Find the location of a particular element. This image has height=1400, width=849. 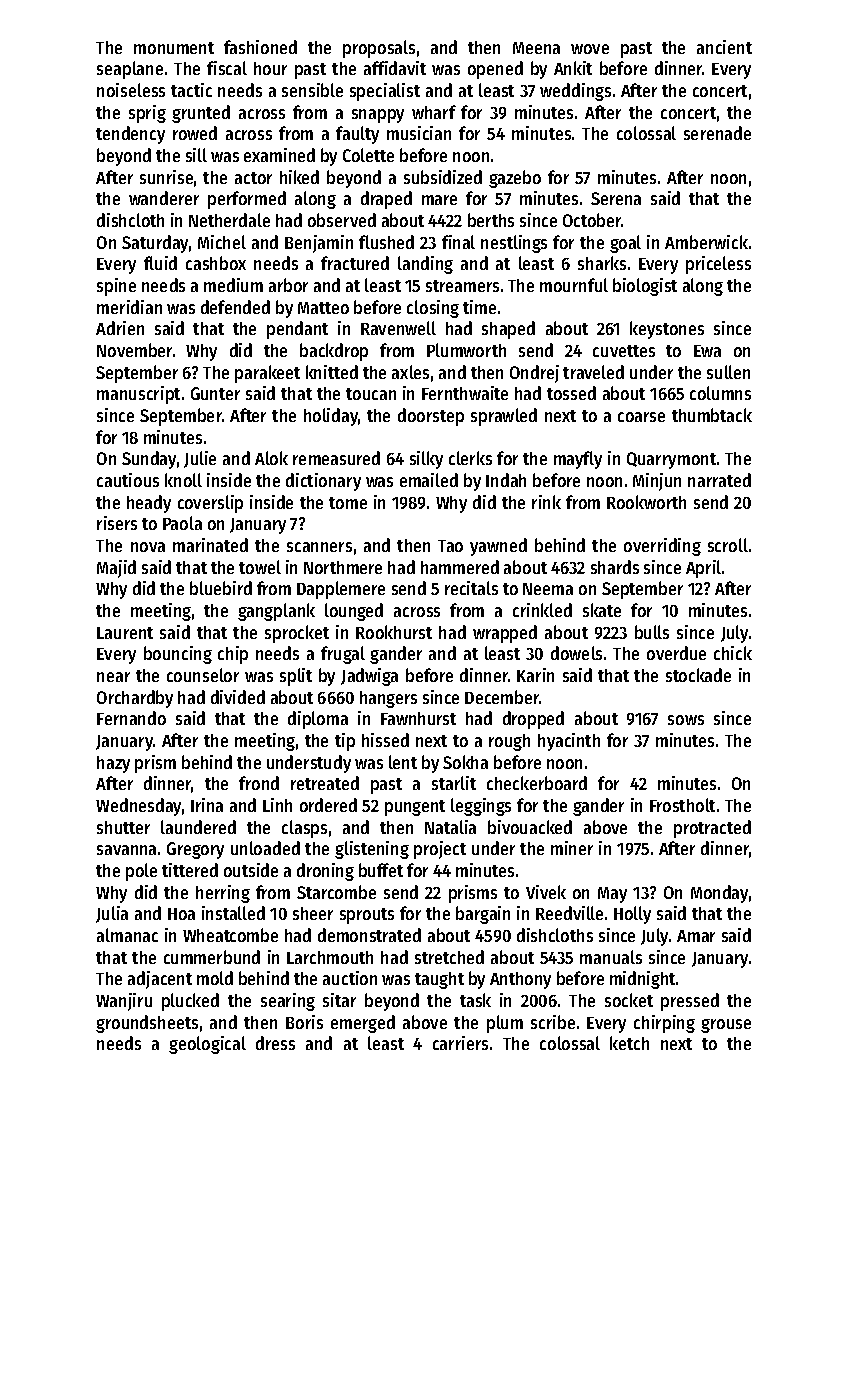

ancient is located at coordinates (724, 47).
